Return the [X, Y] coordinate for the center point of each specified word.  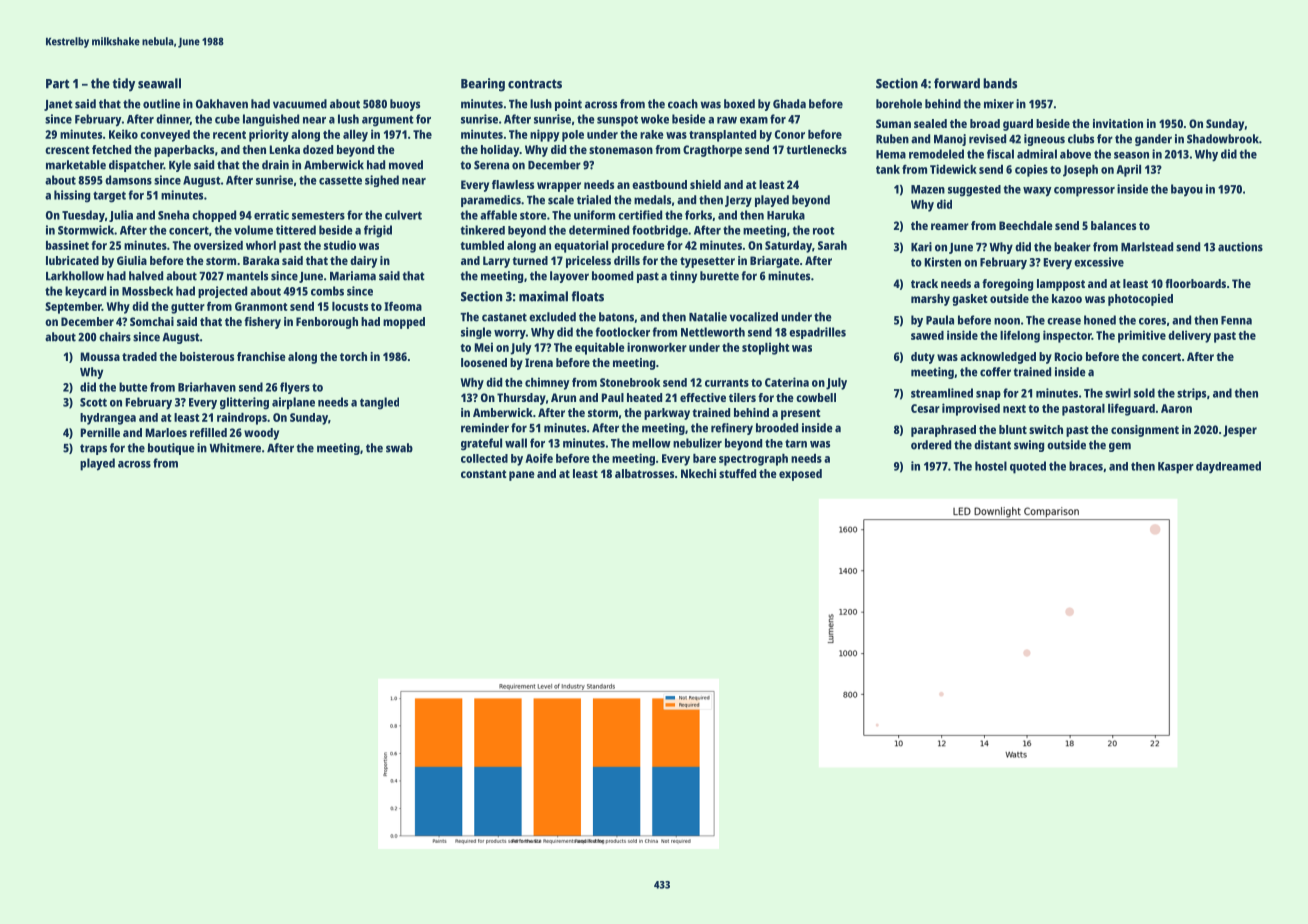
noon [1007, 321]
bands [1000, 83]
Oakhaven [222, 104]
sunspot [617, 121]
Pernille [100, 432]
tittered [296, 230]
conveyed [165, 136]
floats [587, 296]
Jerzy [738, 201]
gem [1120, 447]
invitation [1118, 123]
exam [754, 120]
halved [146, 276]
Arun [563, 397]
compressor [1084, 192]
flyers [295, 388]
